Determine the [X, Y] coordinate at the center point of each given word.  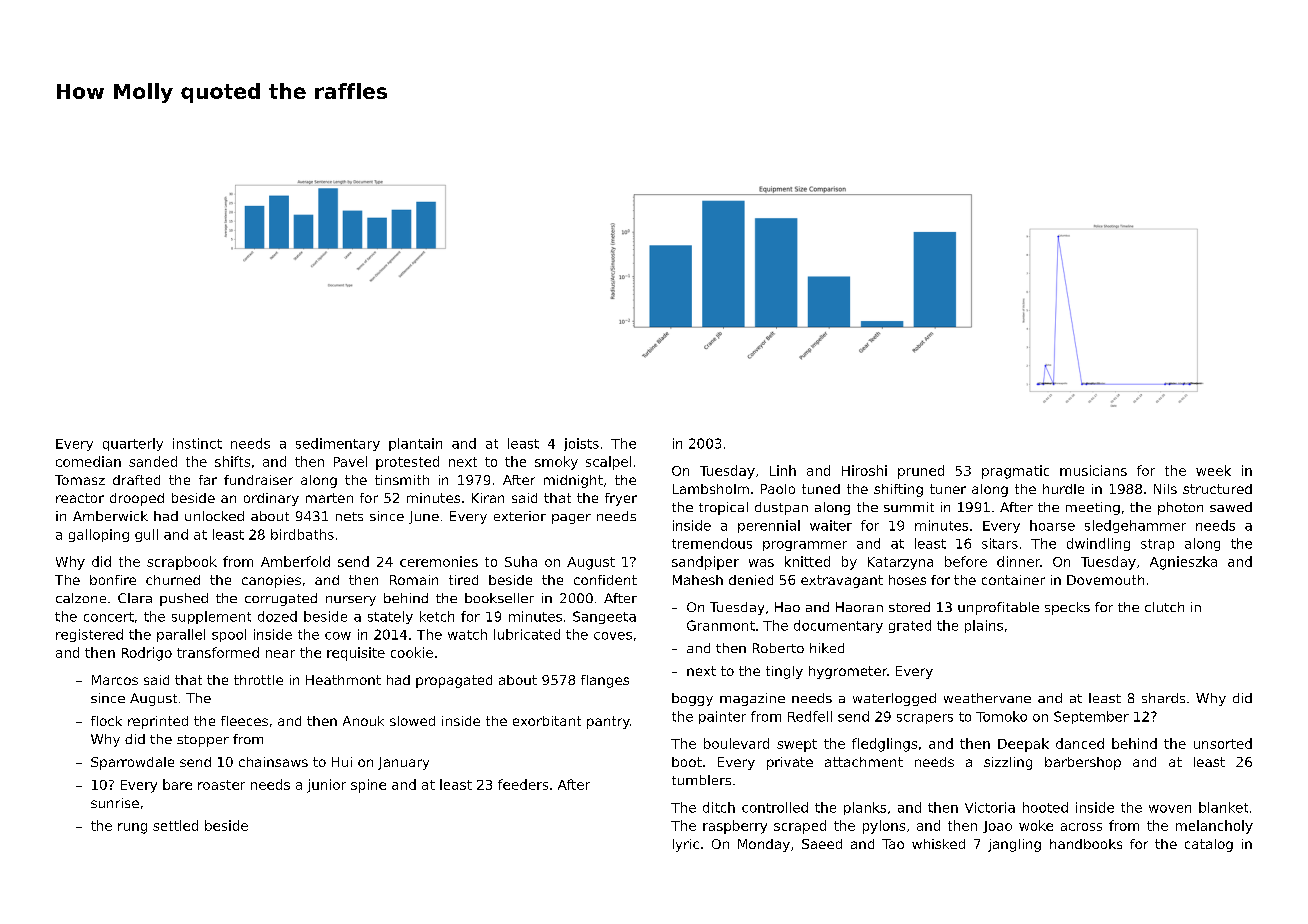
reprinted [158, 722]
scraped [800, 827]
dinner [1018, 561]
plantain [415, 444]
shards [1163, 698]
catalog [1209, 845]
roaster [221, 785]
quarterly [133, 444]
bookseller [499, 598]
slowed [412, 721]
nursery [351, 601]
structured [1217, 489]
